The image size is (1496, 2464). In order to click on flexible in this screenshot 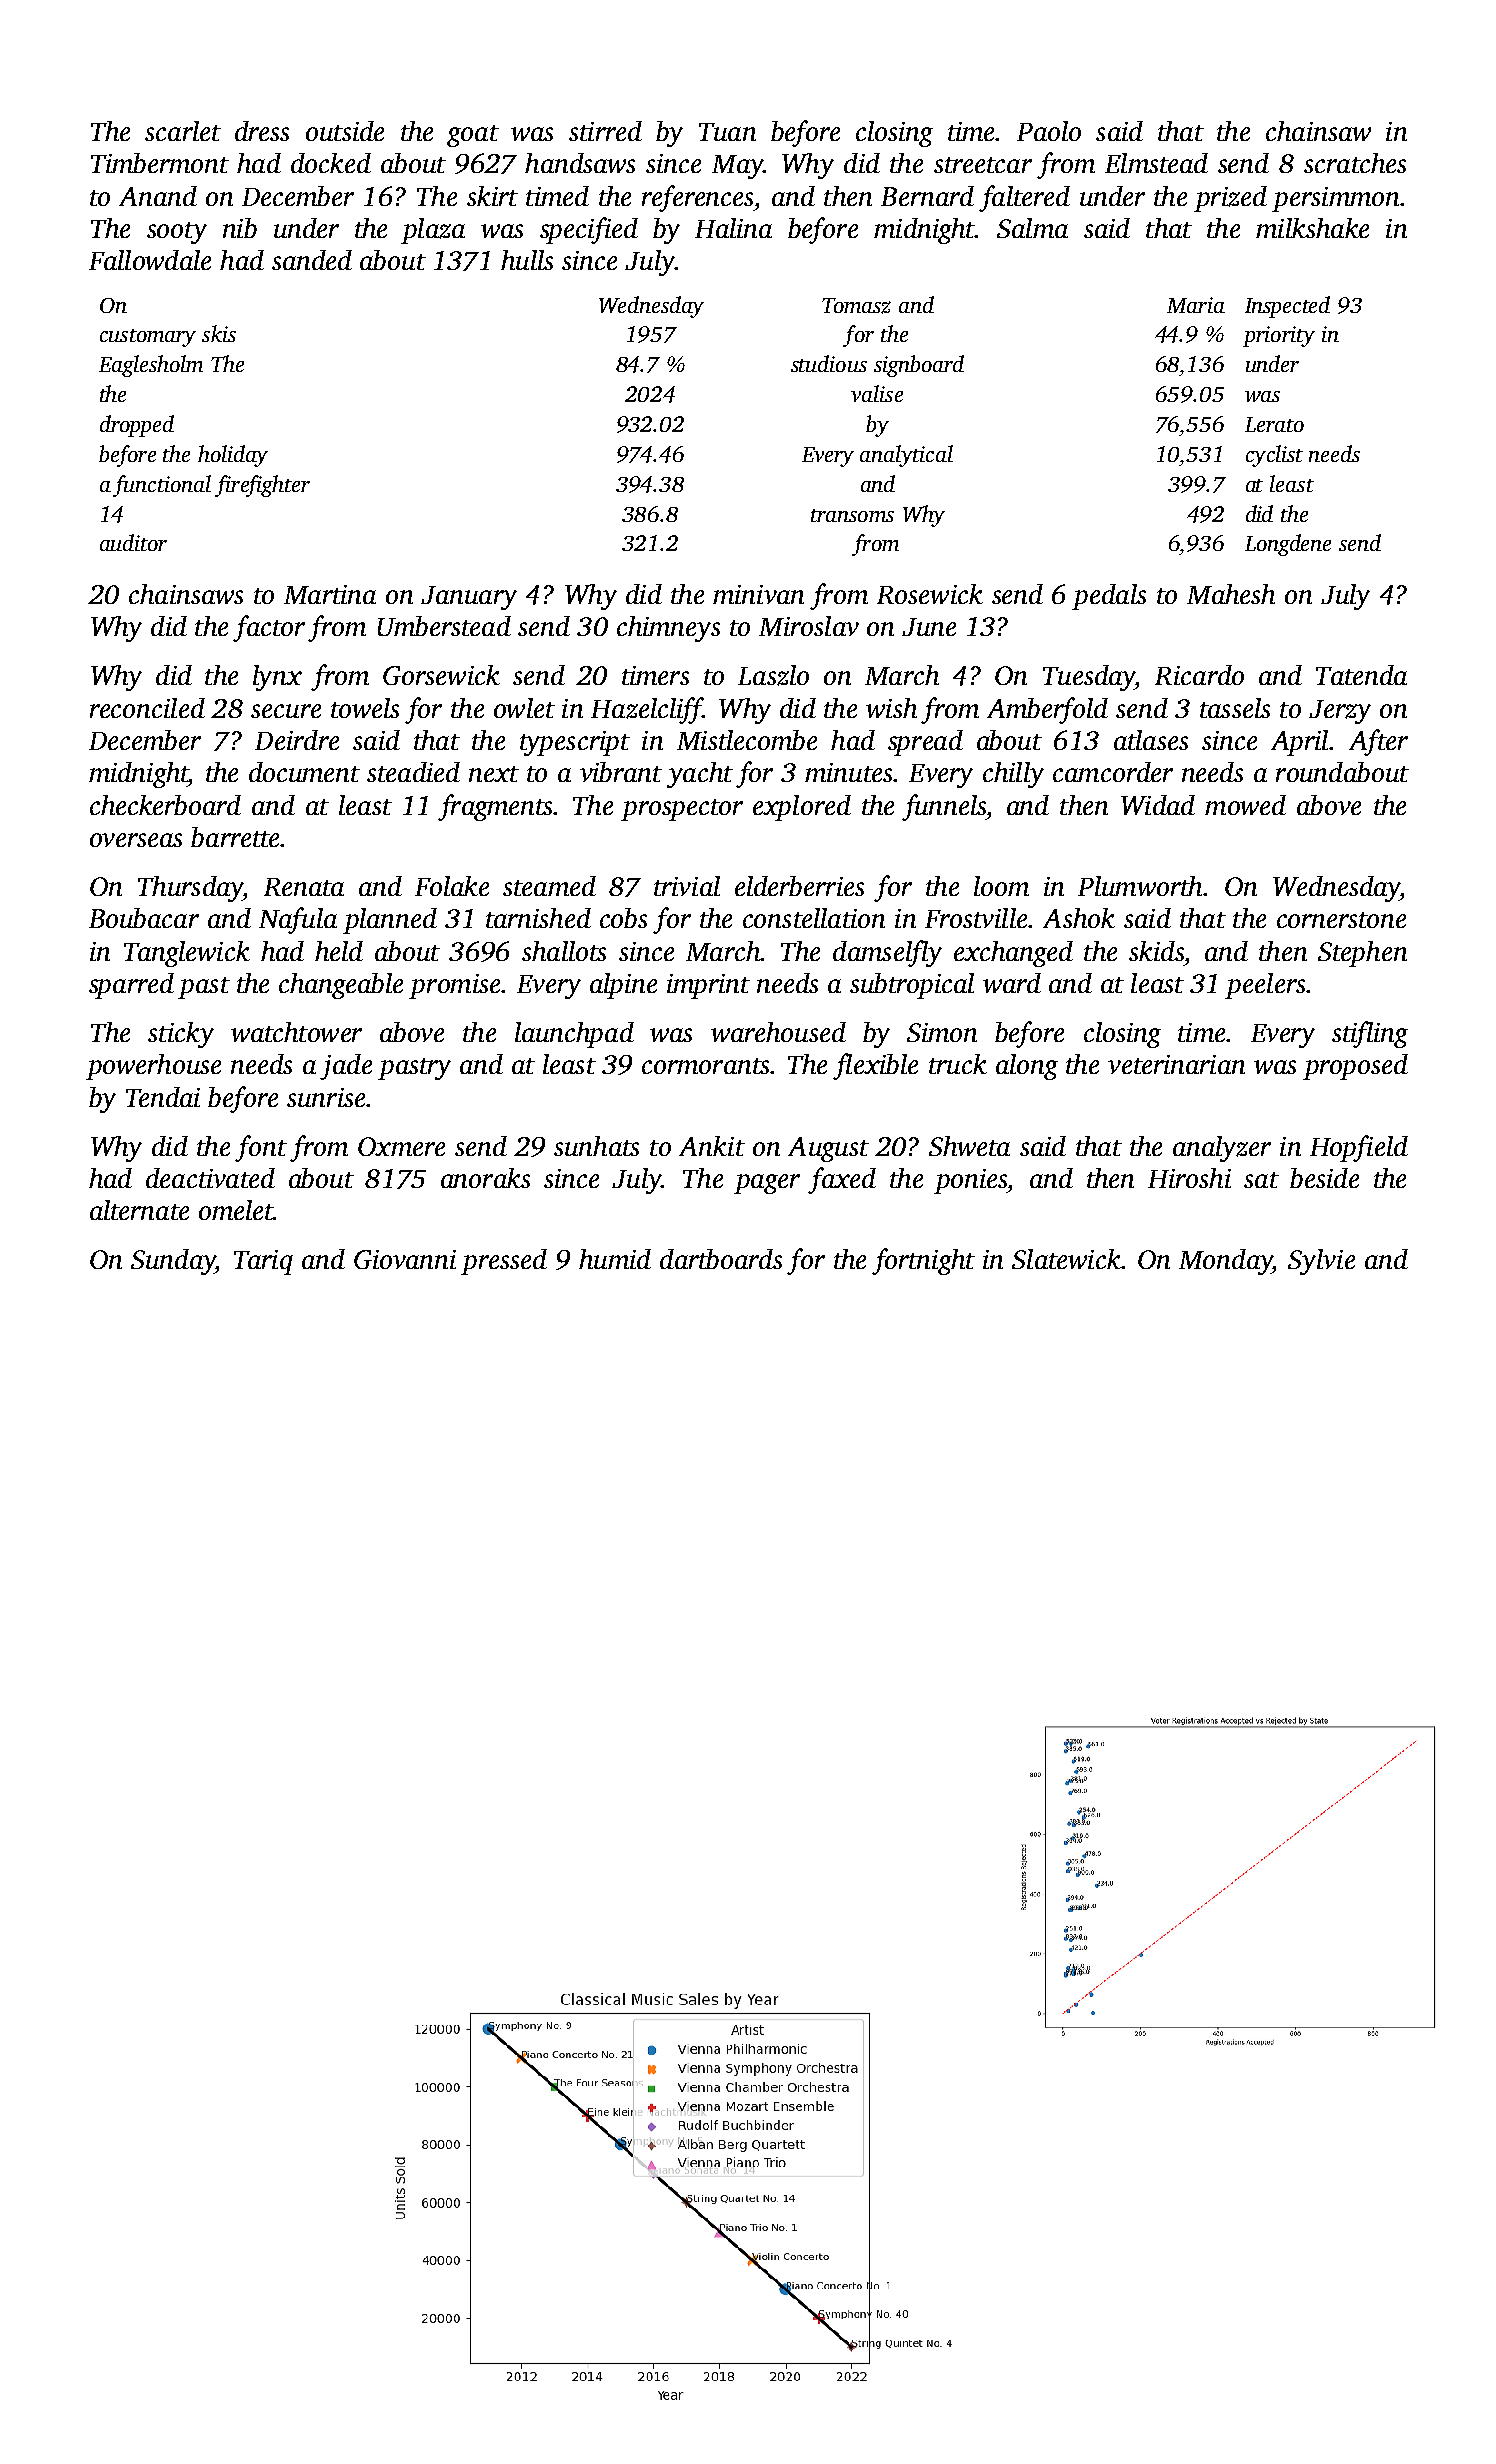, I will do `click(875, 1066)`.
